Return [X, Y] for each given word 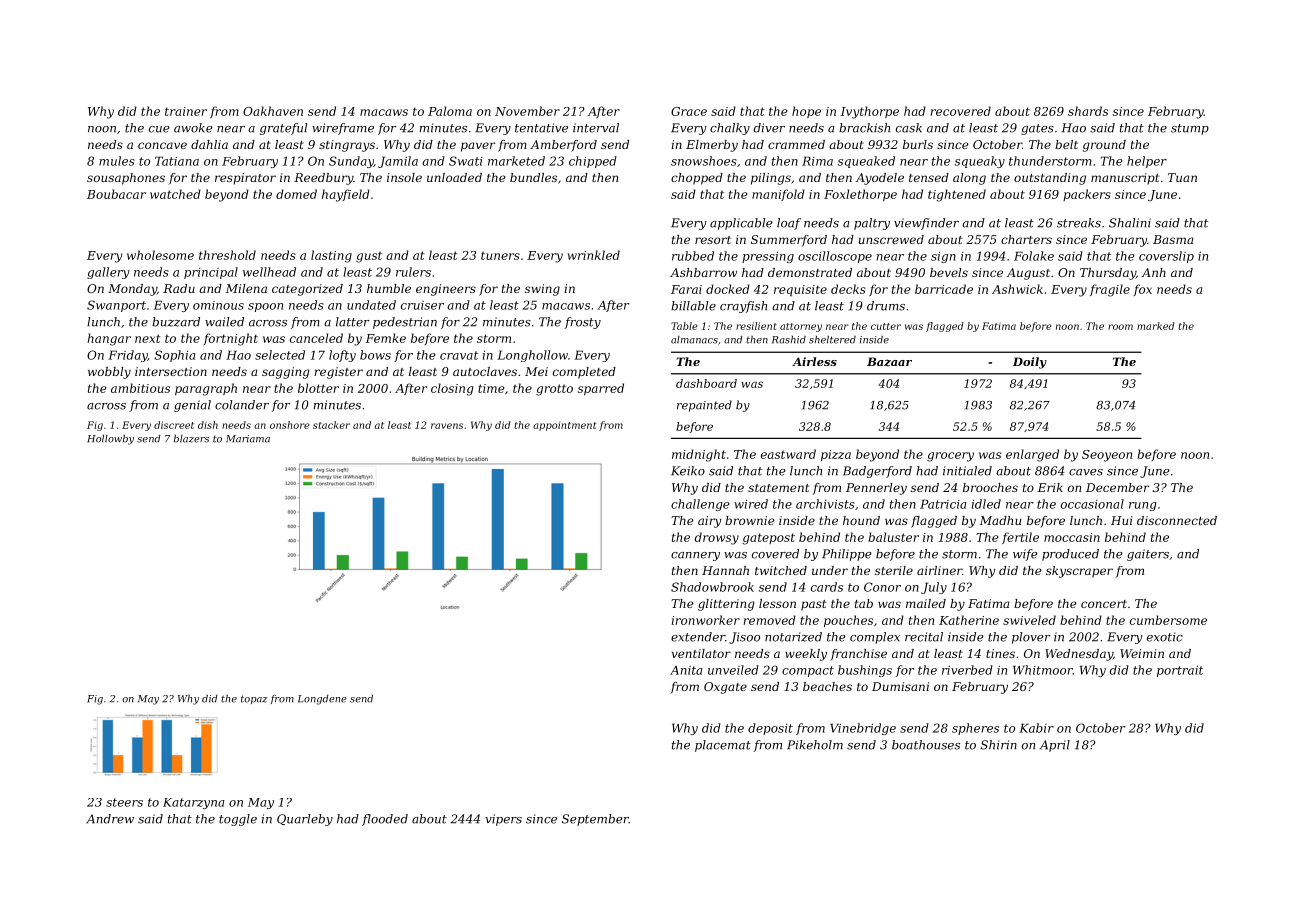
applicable [741, 224]
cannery [695, 556]
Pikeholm [815, 745]
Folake [1034, 256]
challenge [700, 505]
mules [117, 161]
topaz [254, 699]
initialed [967, 471]
